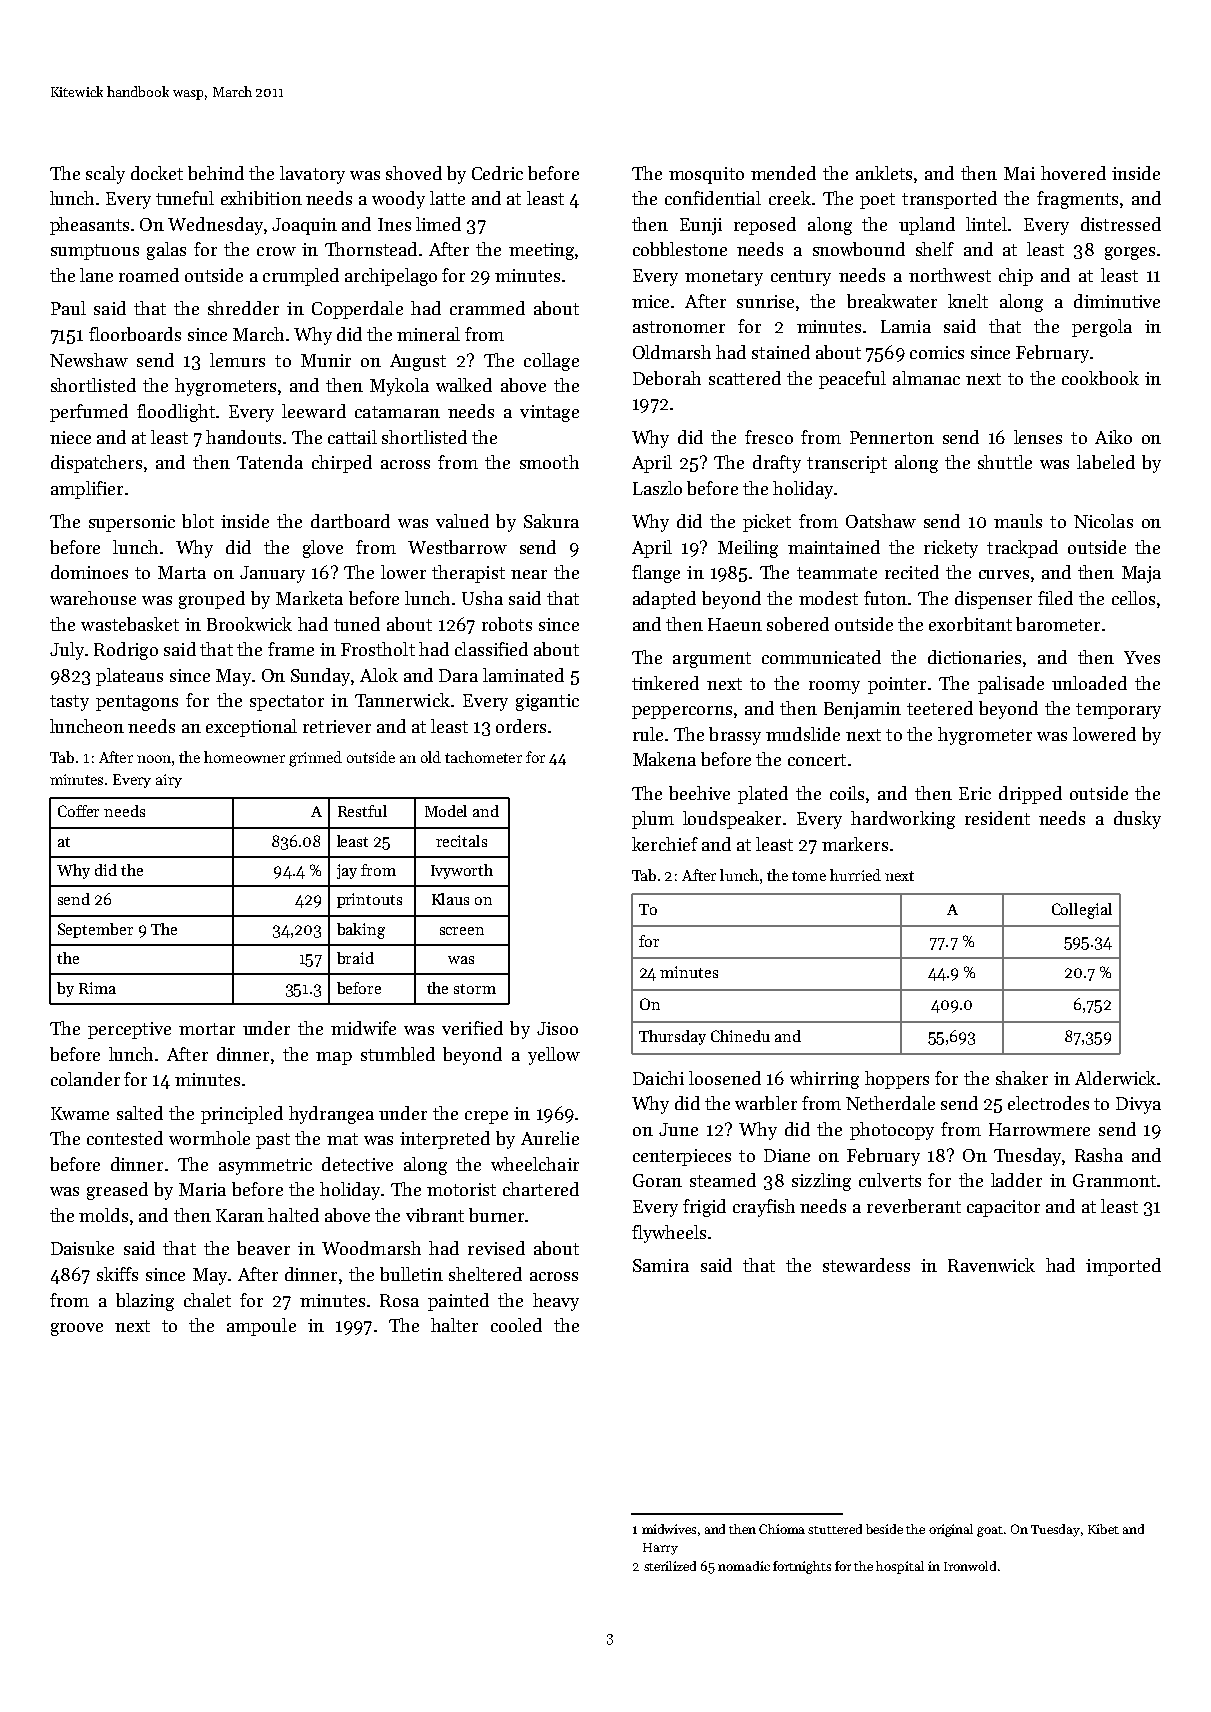 This document has width=1211, height=1712. I want to click on sterilized, so click(670, 1566).
